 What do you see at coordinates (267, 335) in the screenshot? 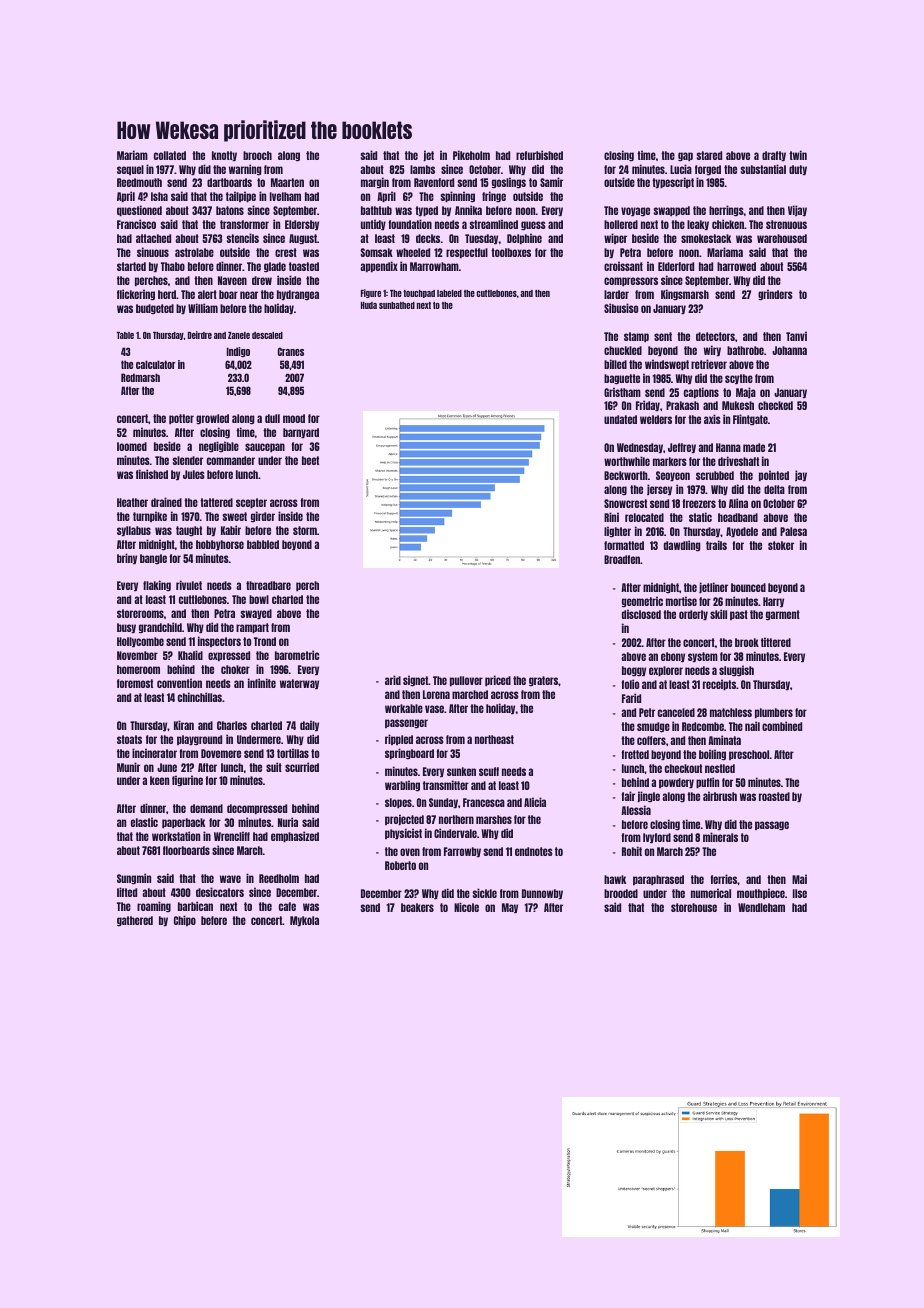
I see `descaled` at bounding box center [267, 335].
